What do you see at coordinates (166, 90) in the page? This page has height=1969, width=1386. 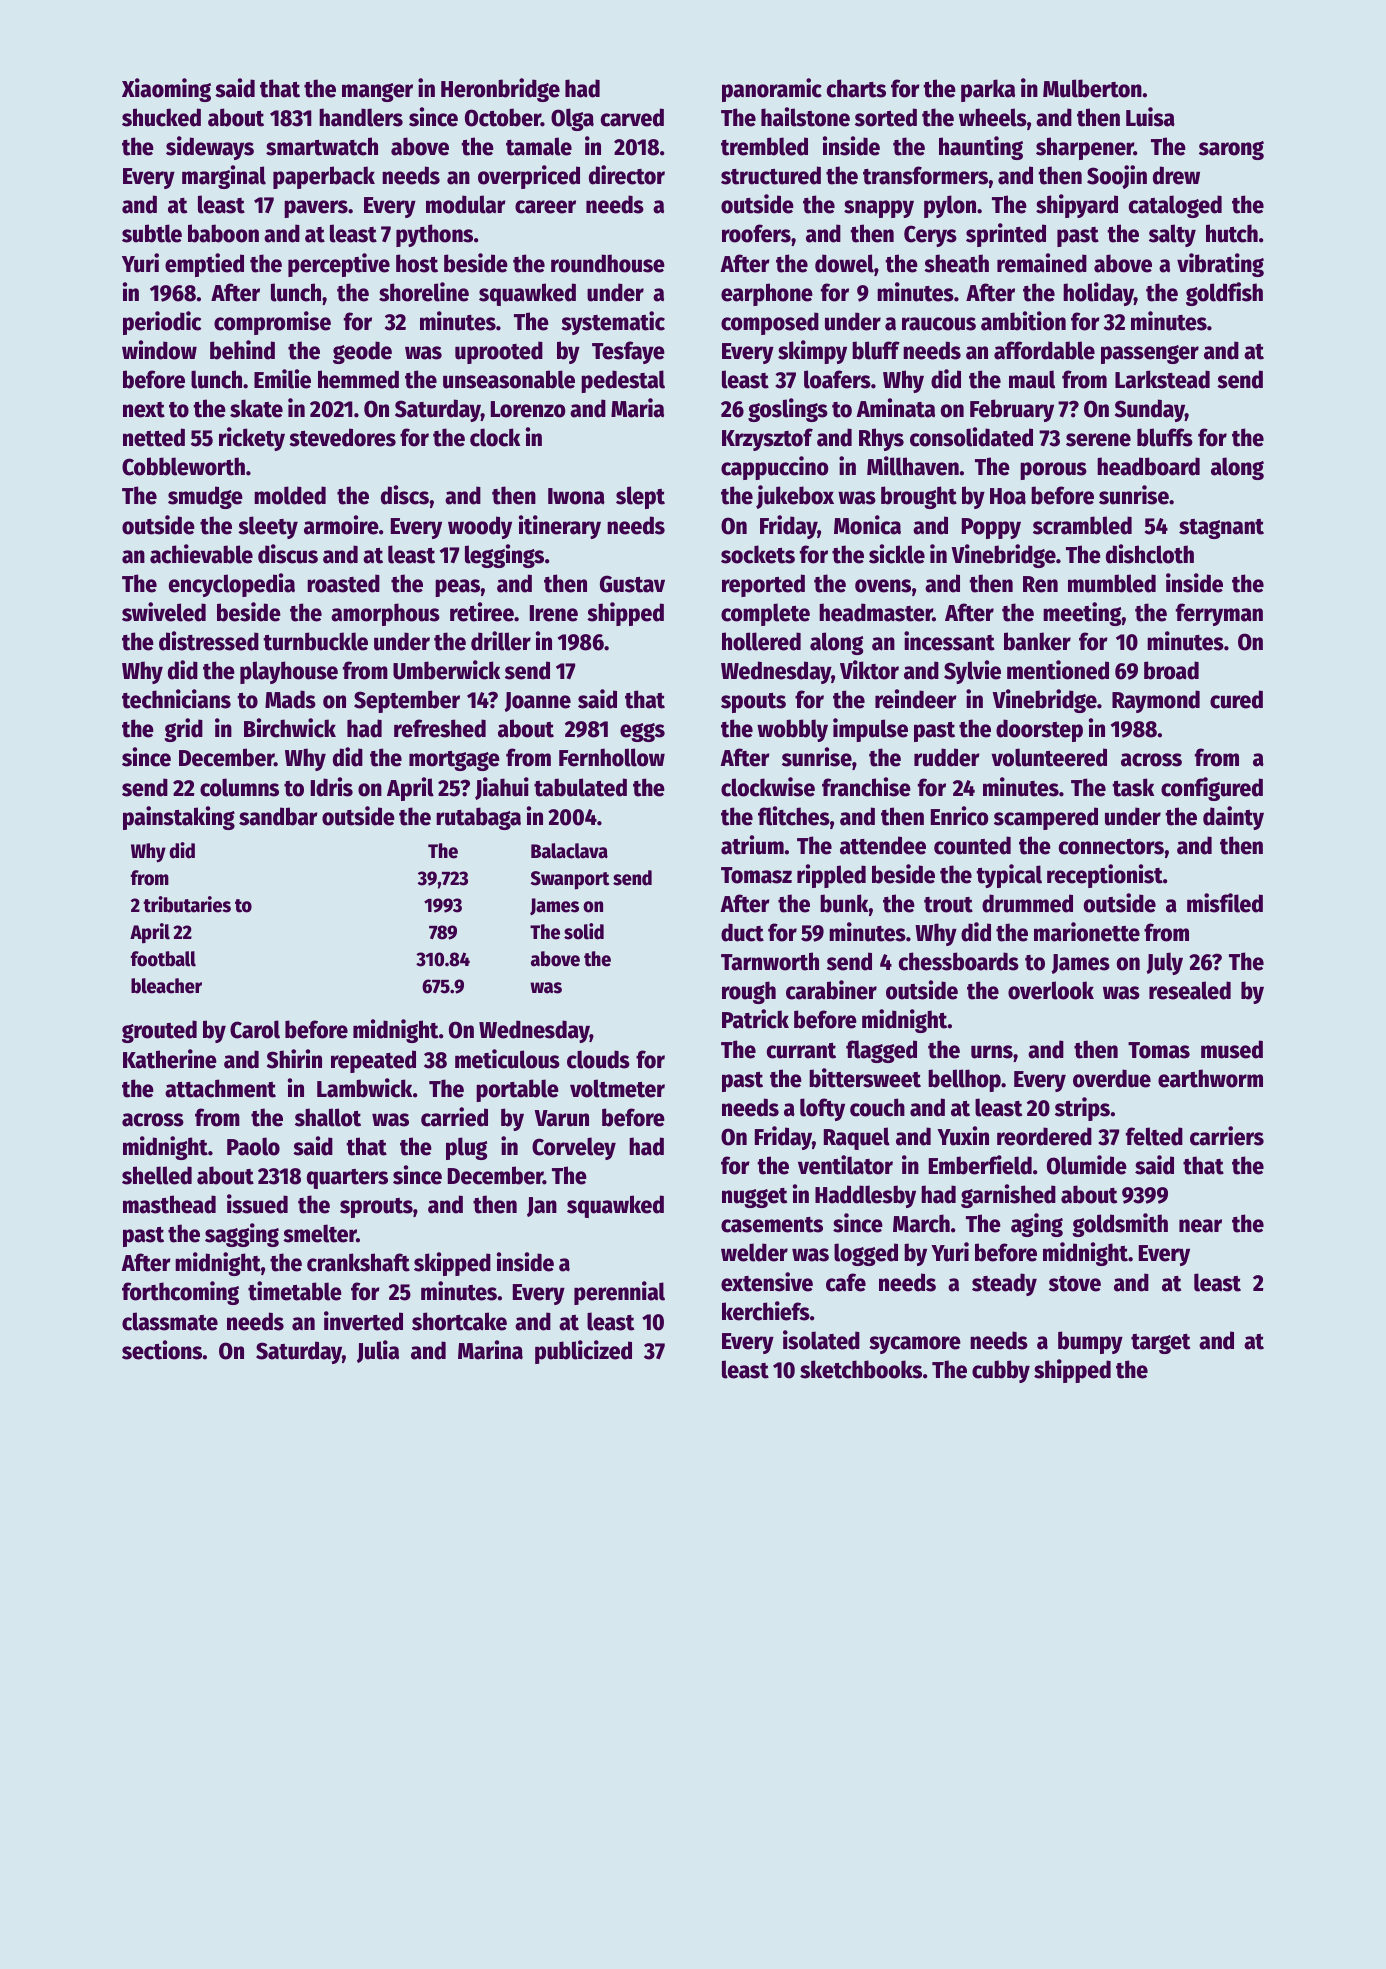 I see `Xiaoming` at bounding box center [166, 90].
